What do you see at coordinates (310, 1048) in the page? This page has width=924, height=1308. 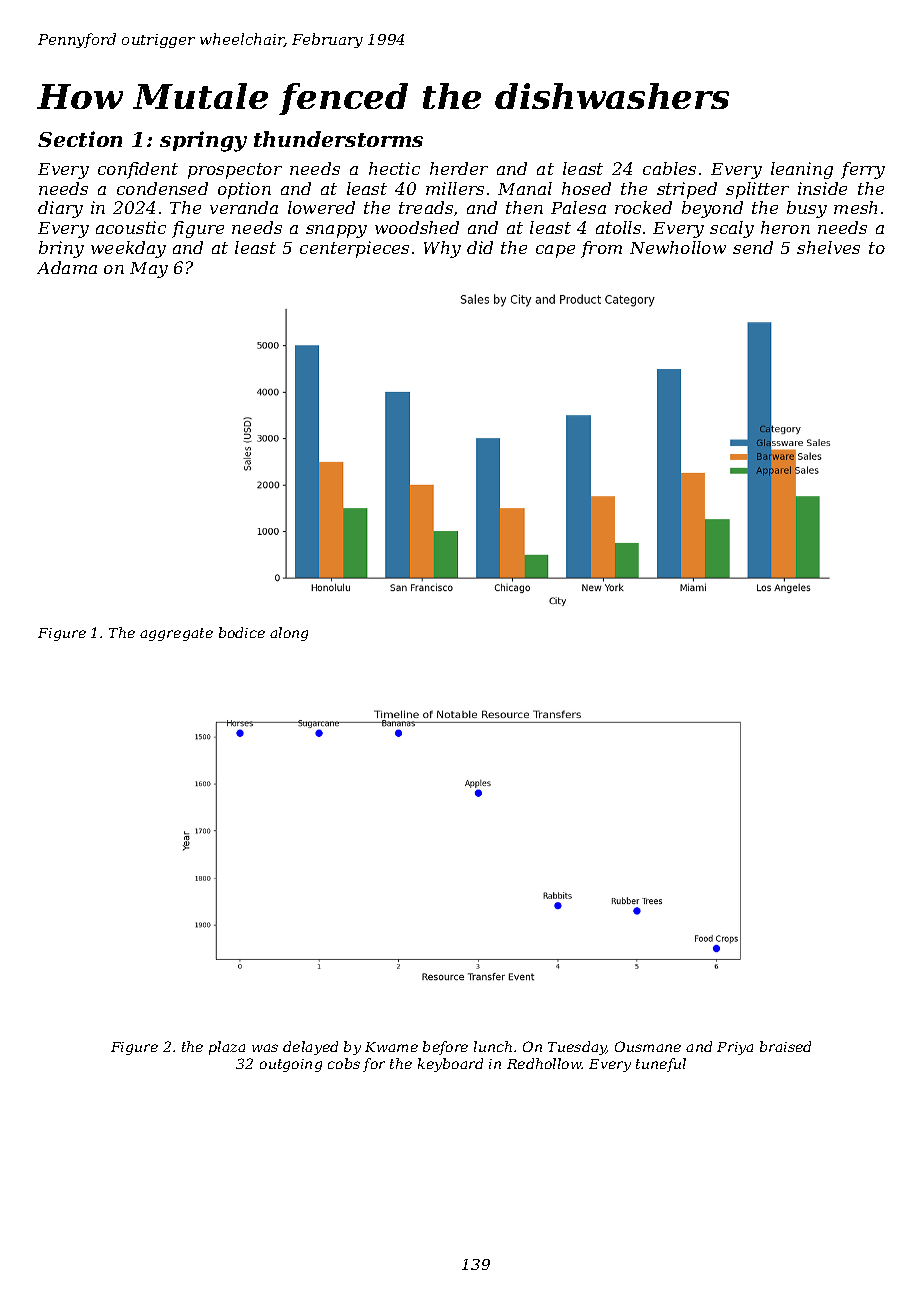 I see `delayed` at bounding box center [310, 1048].
